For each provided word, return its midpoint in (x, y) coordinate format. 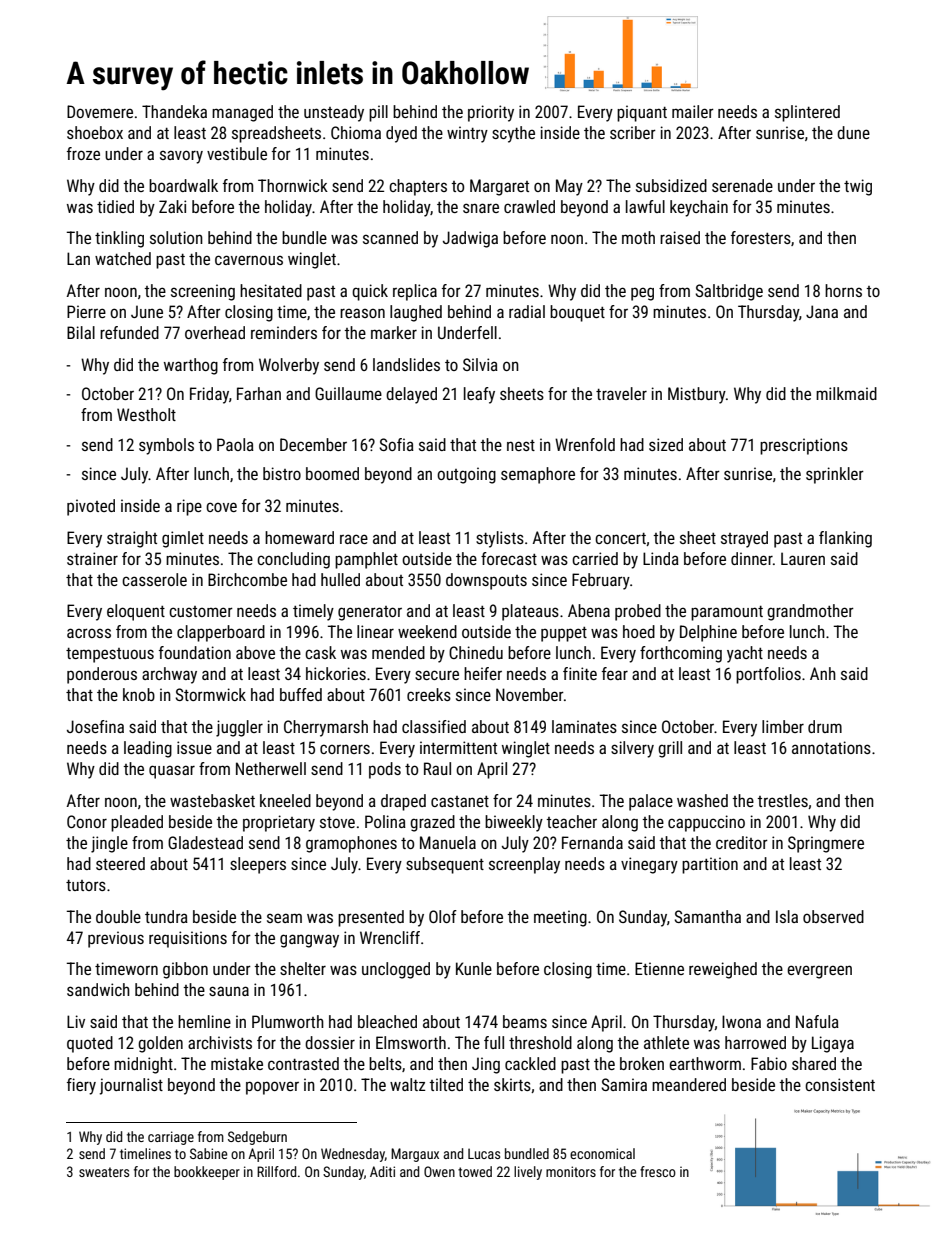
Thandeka (174, 111)
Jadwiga (470, 239)
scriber (633, 132)
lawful (645, 206)
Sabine (209, 1153)
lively (528, 1173)
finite (580, 673)
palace (651, 802)
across (89, 633)
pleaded (137, 823)
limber (783, 726)
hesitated (271, 290)
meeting (560, 918)
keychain (699, 208)
